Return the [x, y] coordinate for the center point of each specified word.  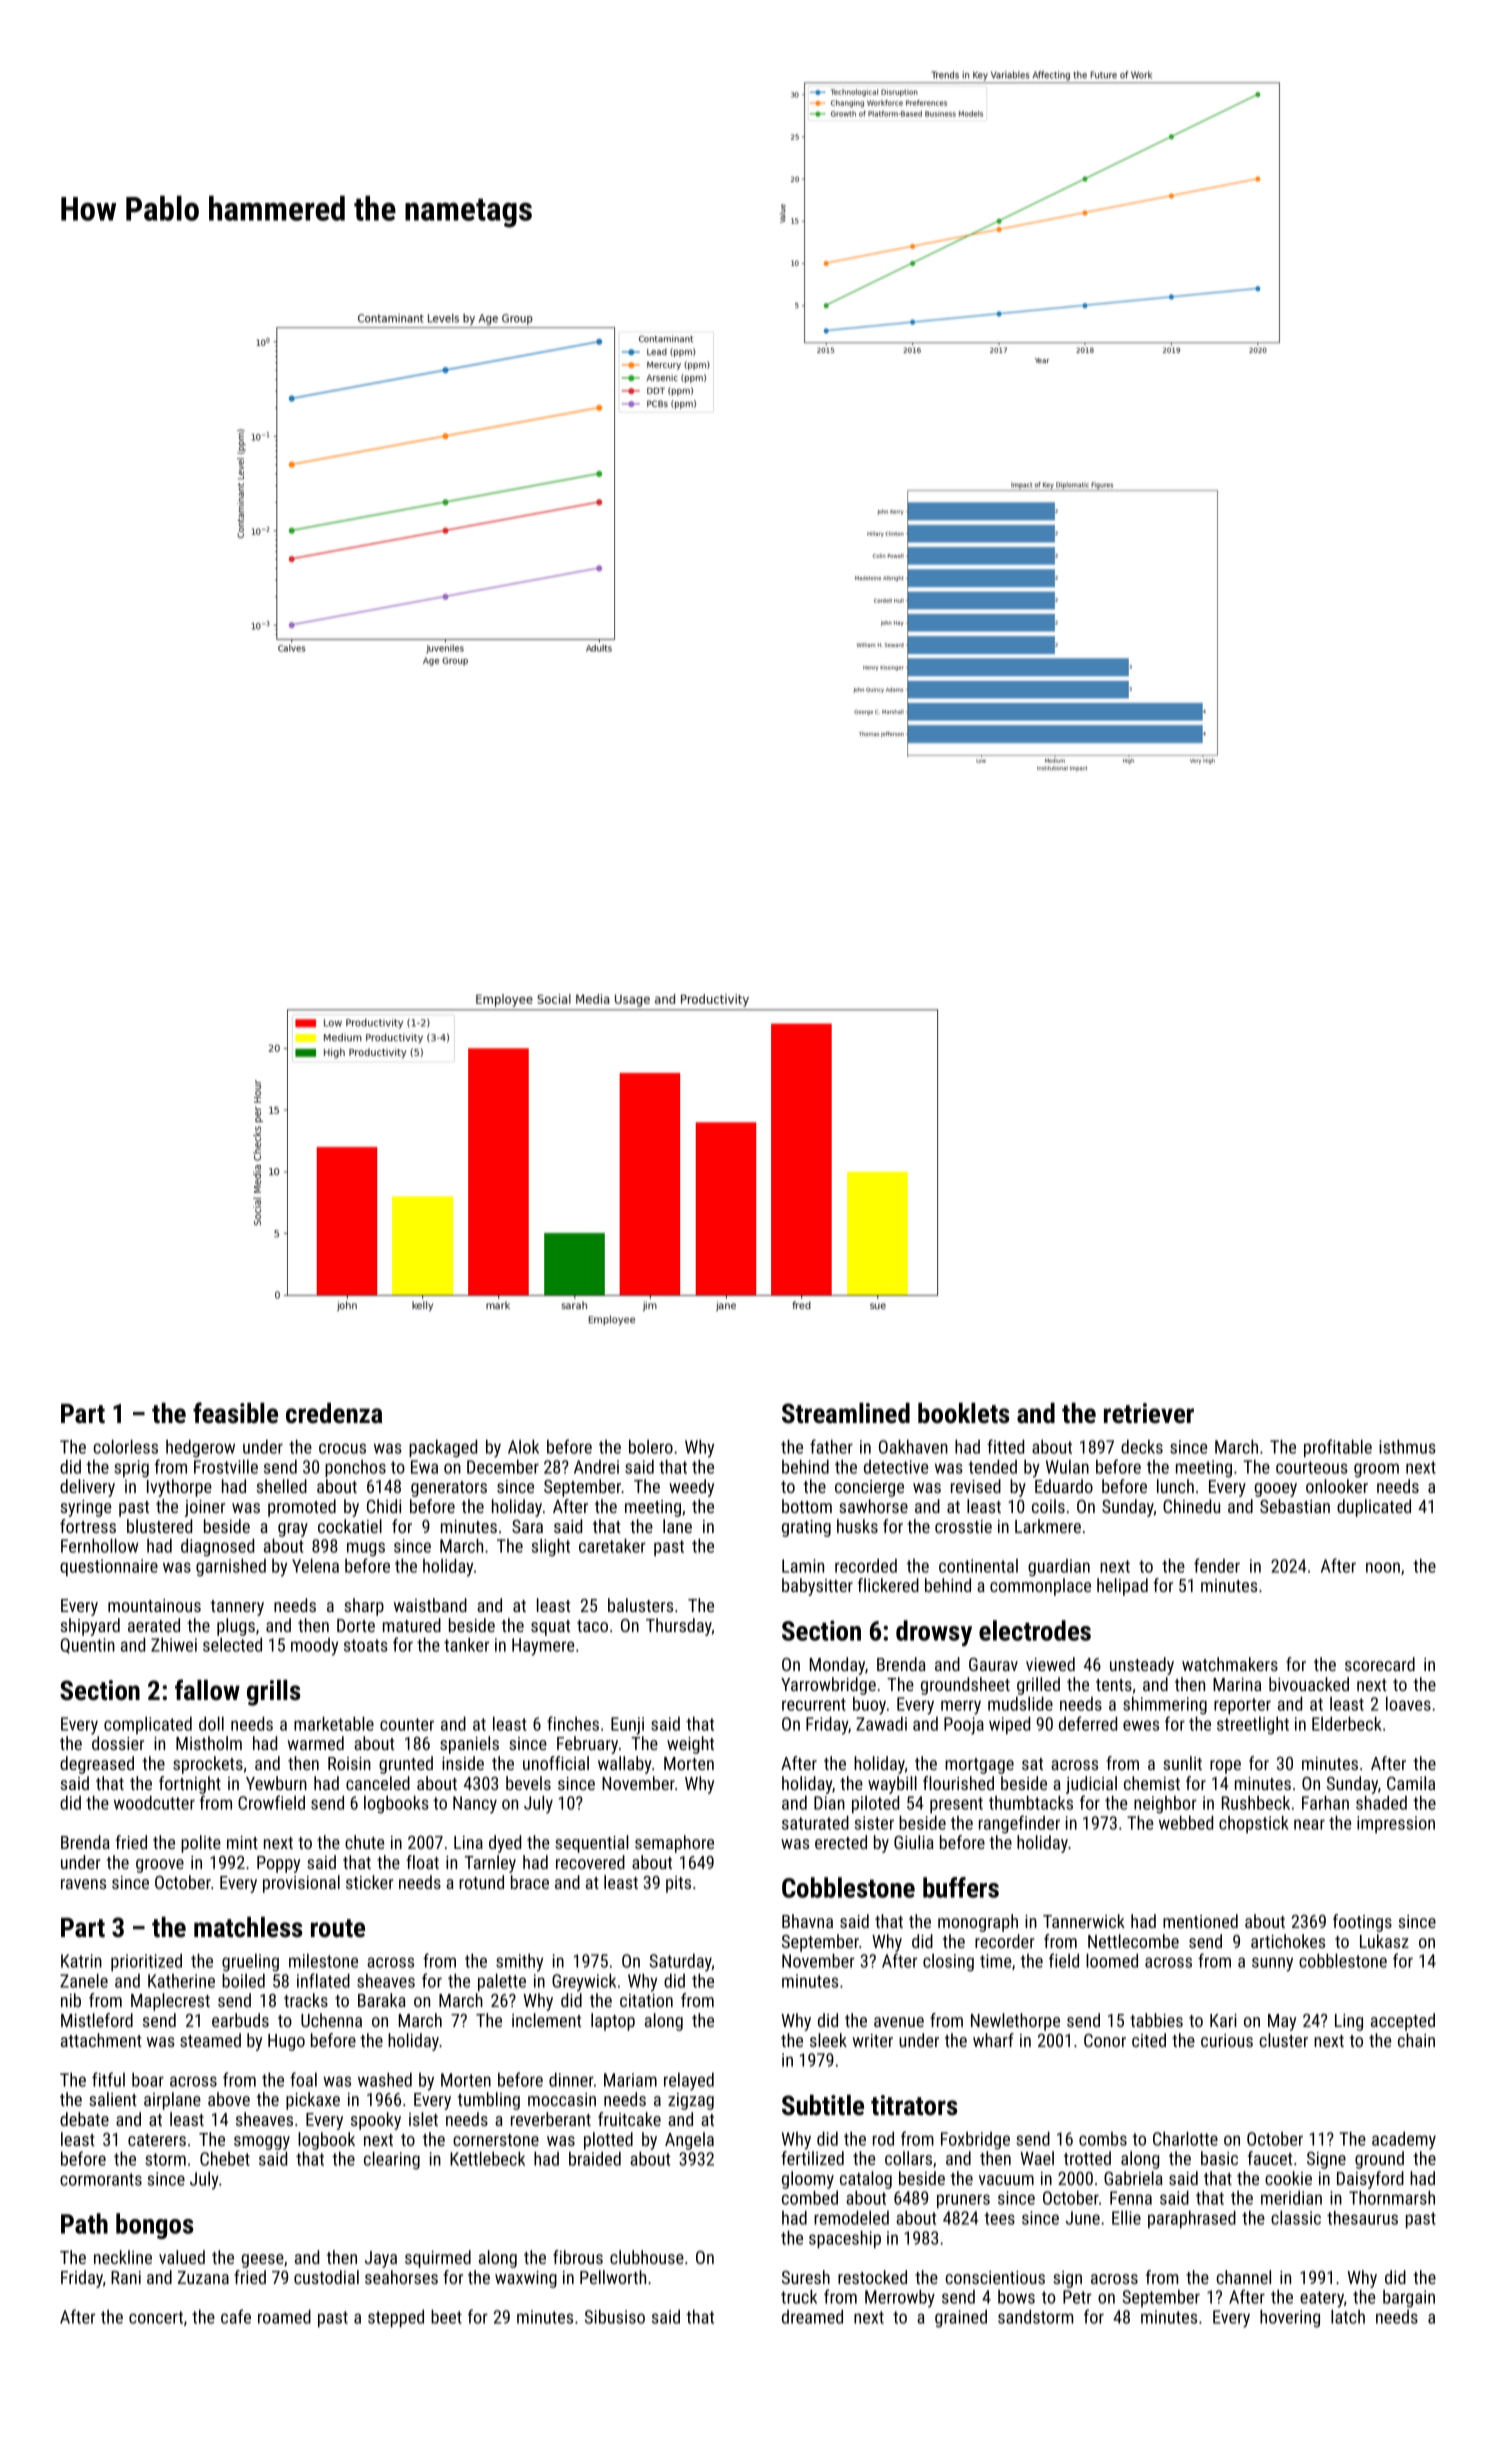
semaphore [674, 1844]
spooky [376, 2121]
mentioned [1200, 1921]
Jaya [381, 2259]
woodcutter [154, 1802]
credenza [334, 1413]
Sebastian [1295, 1506]
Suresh [806, 2277]
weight [690, 1745]
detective [896, 1467]
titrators [914, 2105]
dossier [118, 1743]
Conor [1105, 2040]
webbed [1186, 1822]
